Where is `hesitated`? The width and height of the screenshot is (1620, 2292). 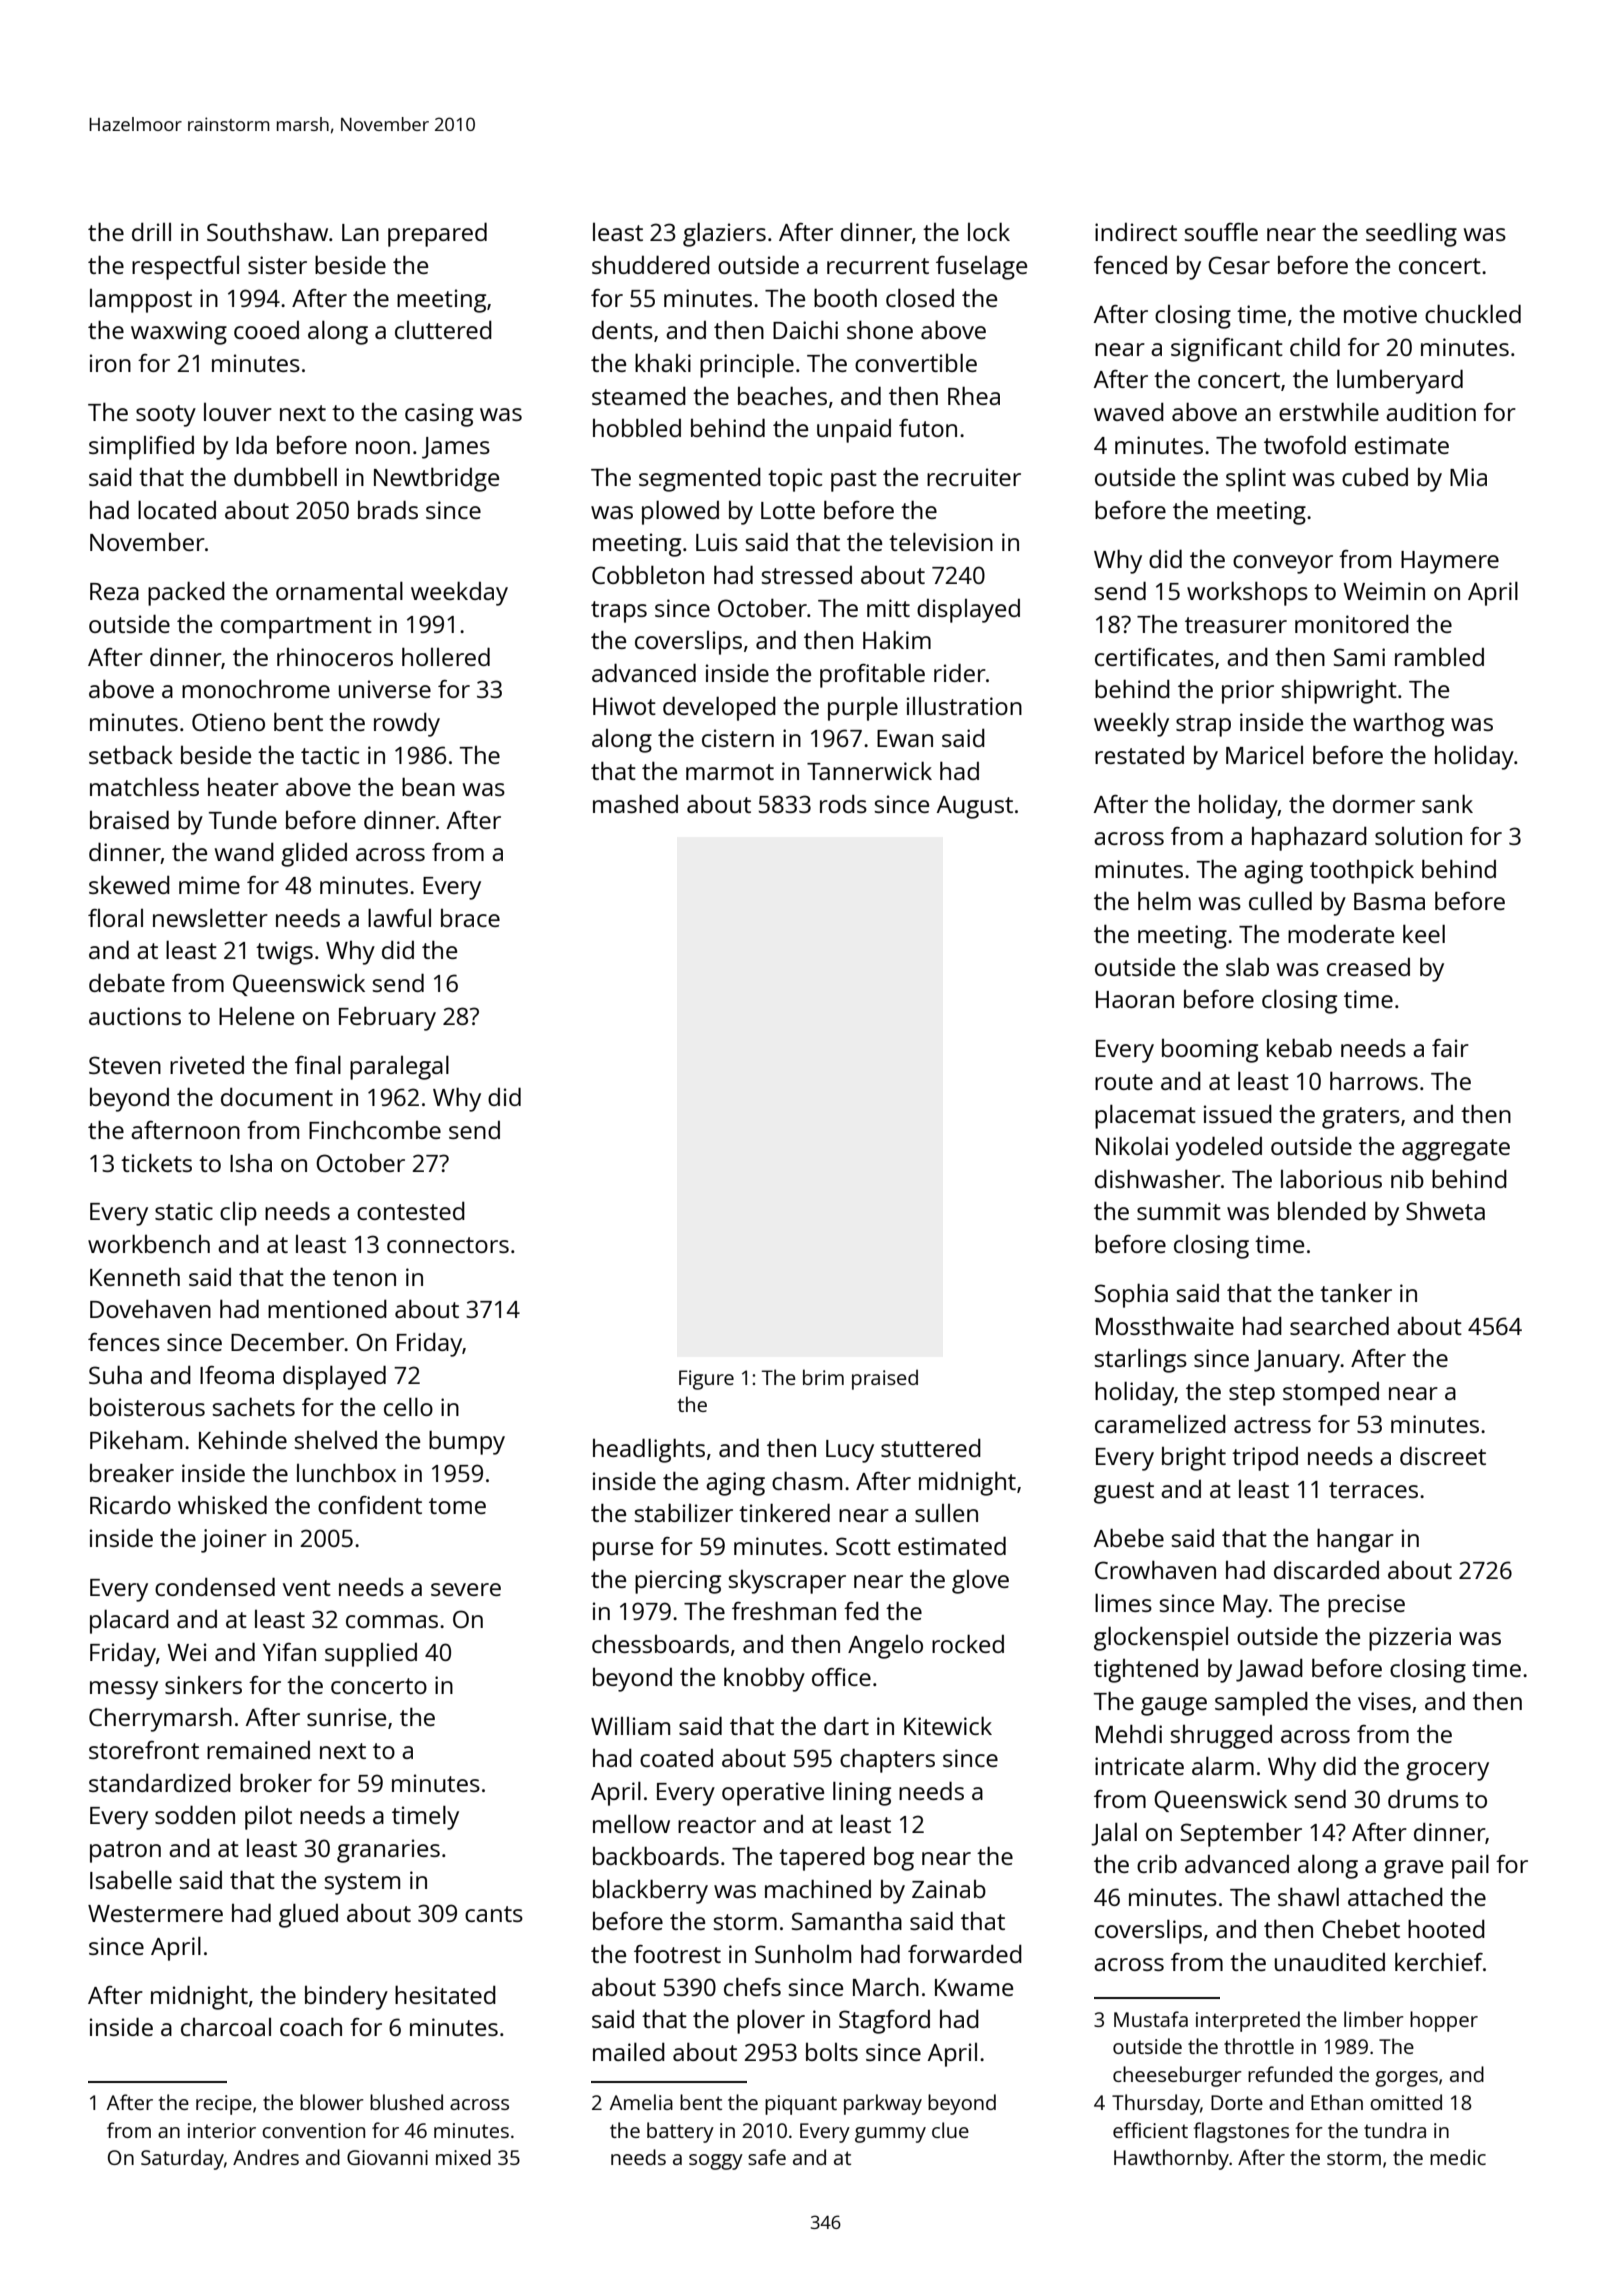
hesitated is located at coordinates (445, 1994).
